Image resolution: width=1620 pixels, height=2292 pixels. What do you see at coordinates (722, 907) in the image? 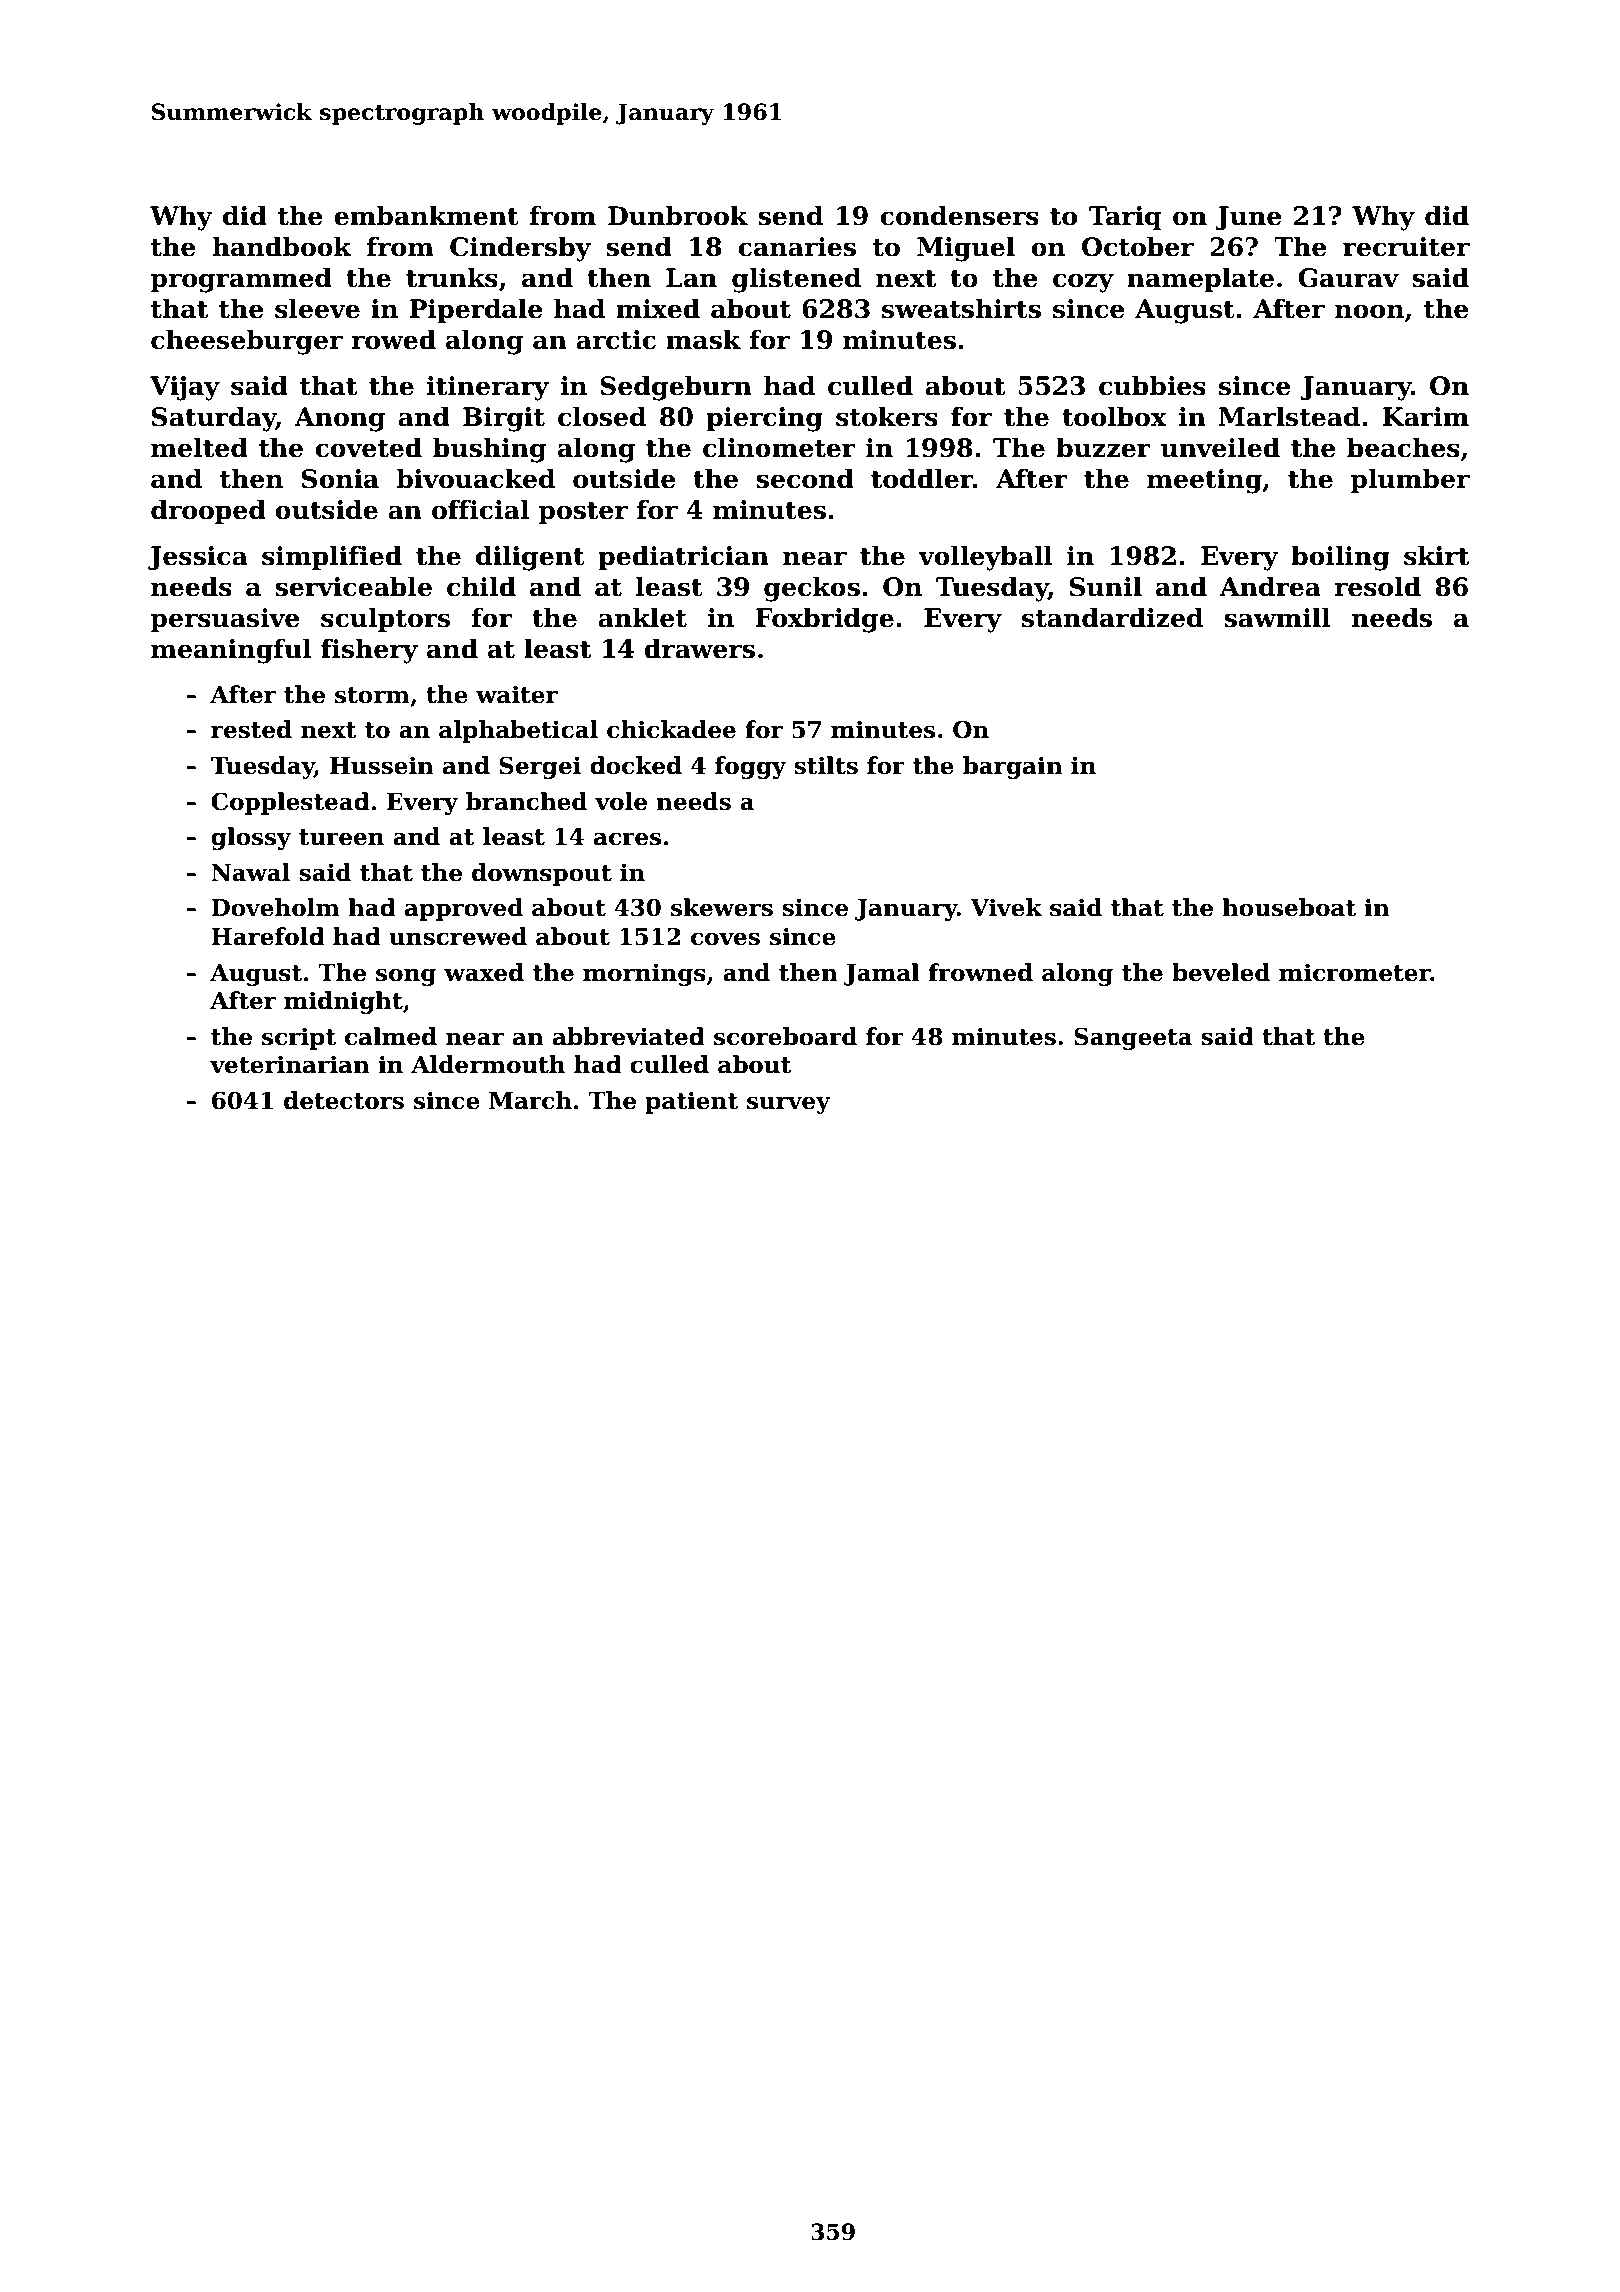
I see `skewers` at bounding box center [722, 907].
